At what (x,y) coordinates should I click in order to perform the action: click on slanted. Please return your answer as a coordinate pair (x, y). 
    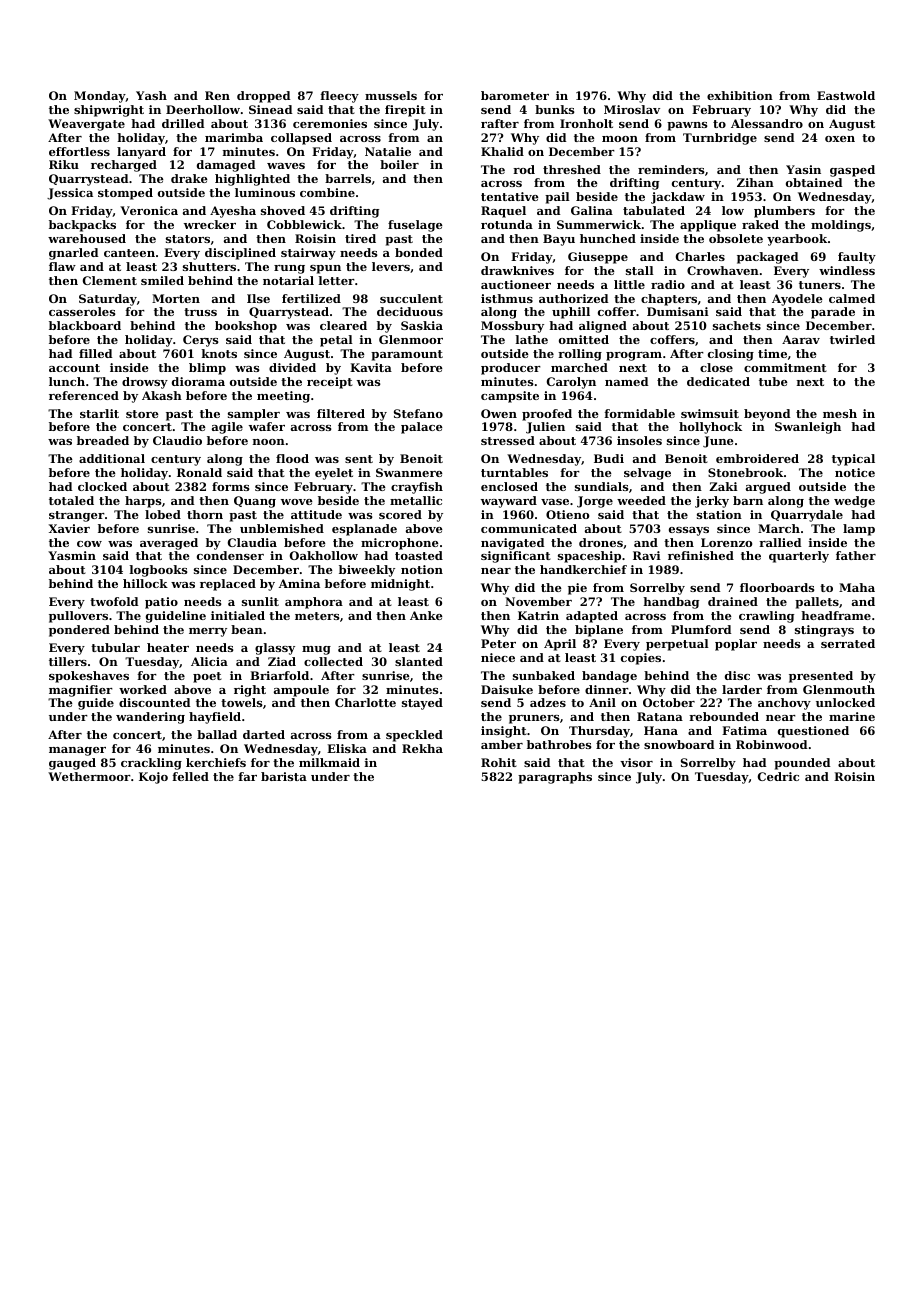
    Looking at the image, I should click on (419, 661).
